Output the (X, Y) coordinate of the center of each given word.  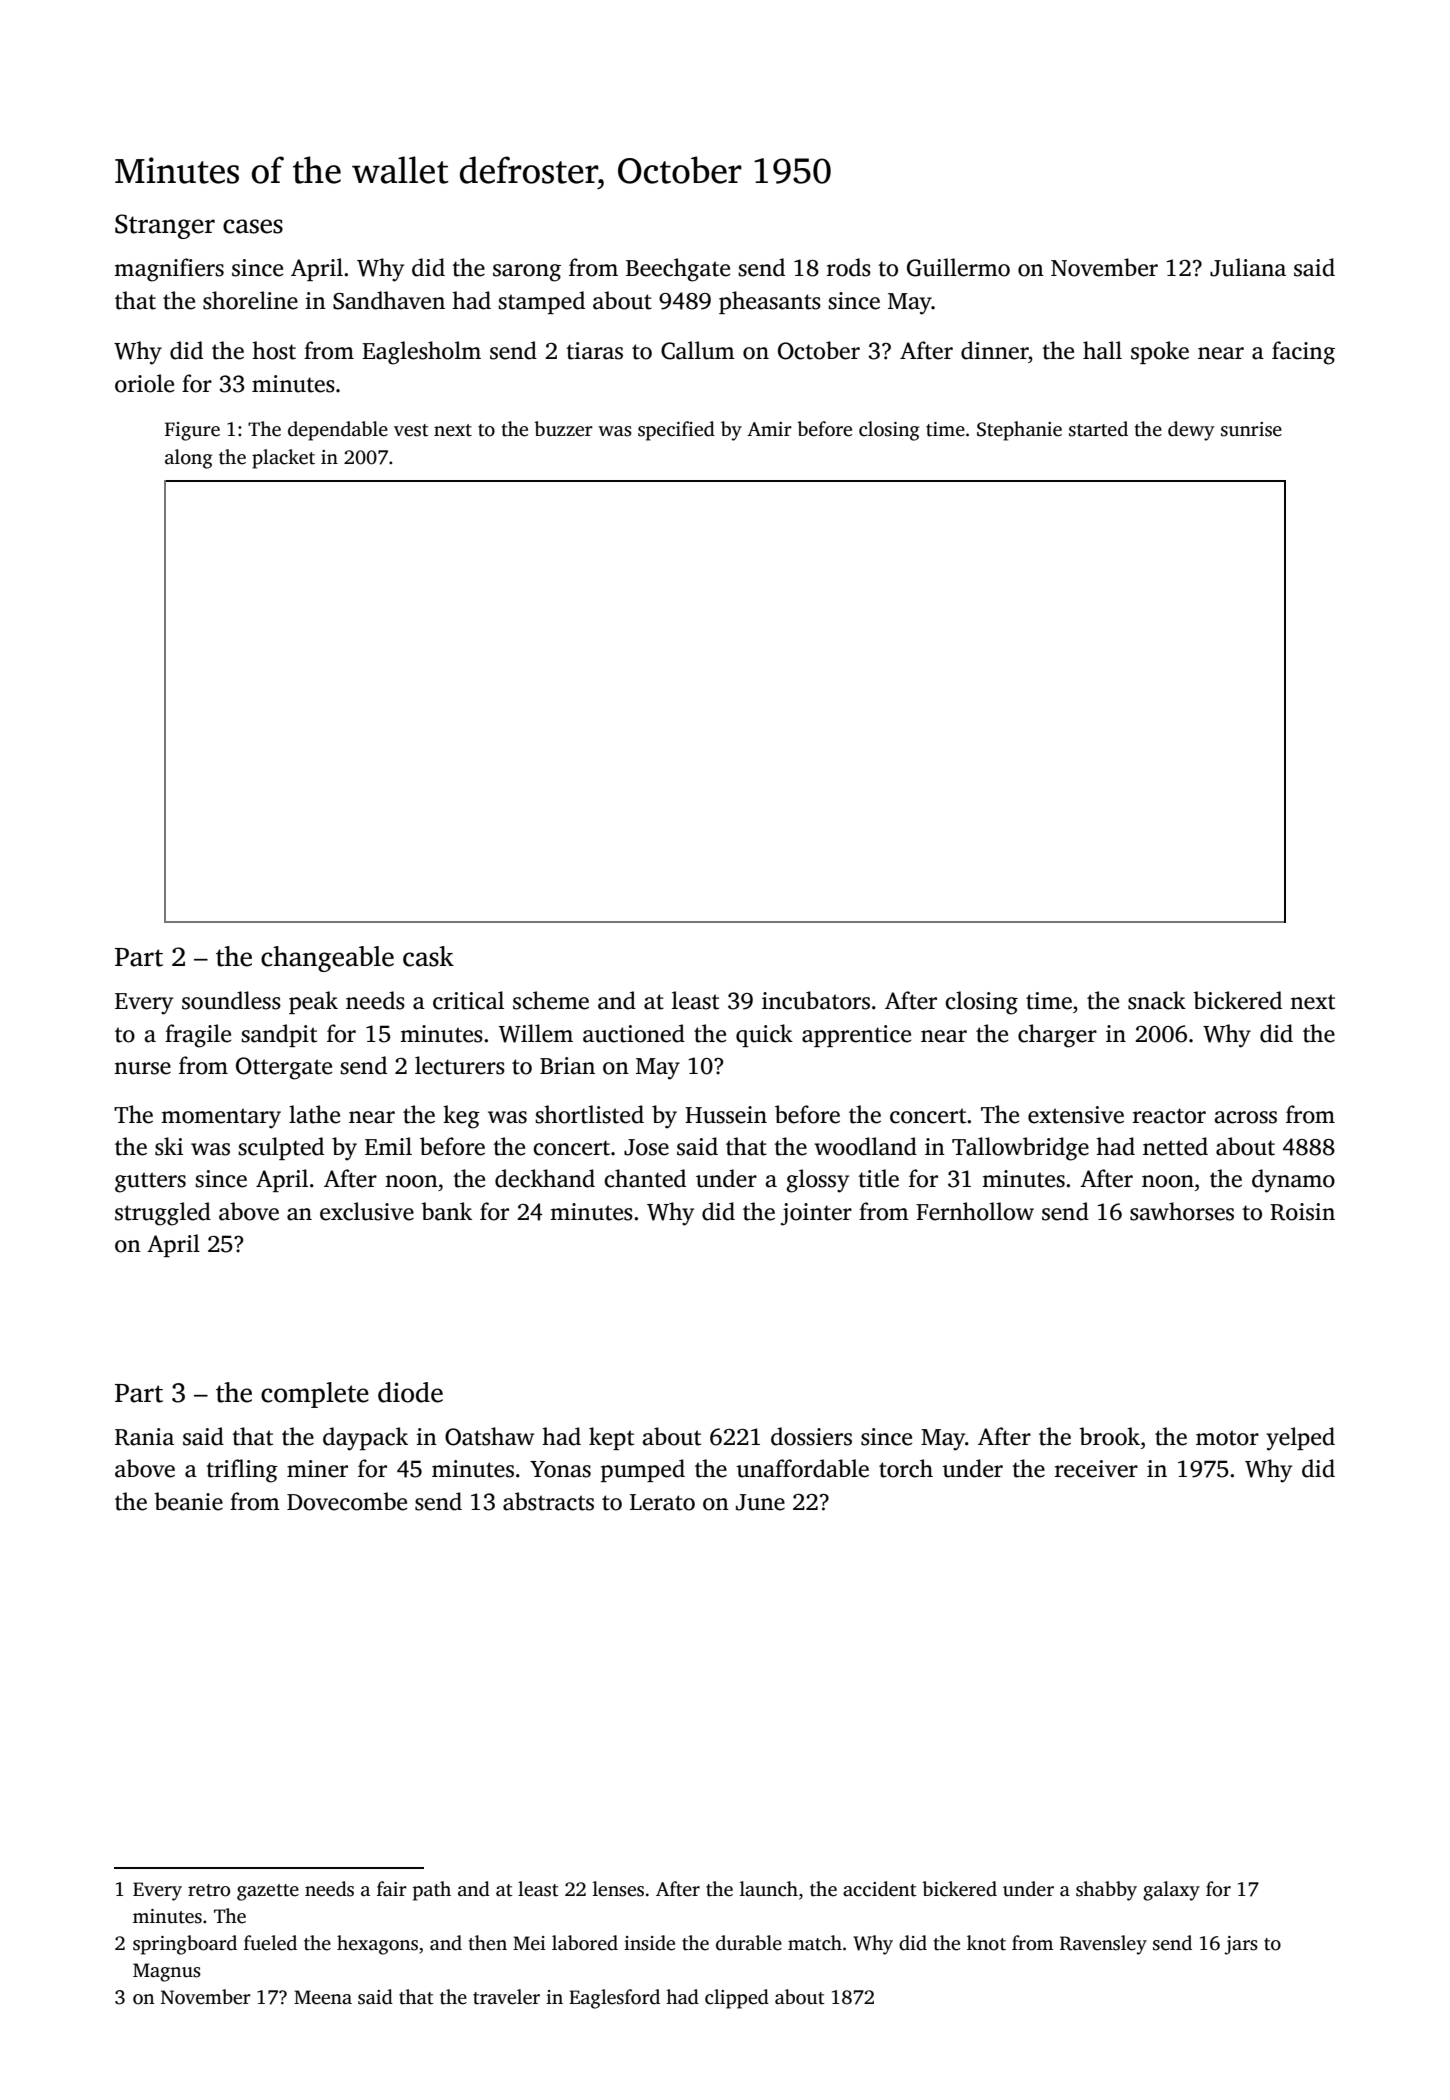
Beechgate (678, 270)
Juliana (1248, 267)
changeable (327, 959)
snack (1157, 1000)
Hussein (726, 1115)
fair (392, 1888)
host (274, 350)
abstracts (548, 1501)
